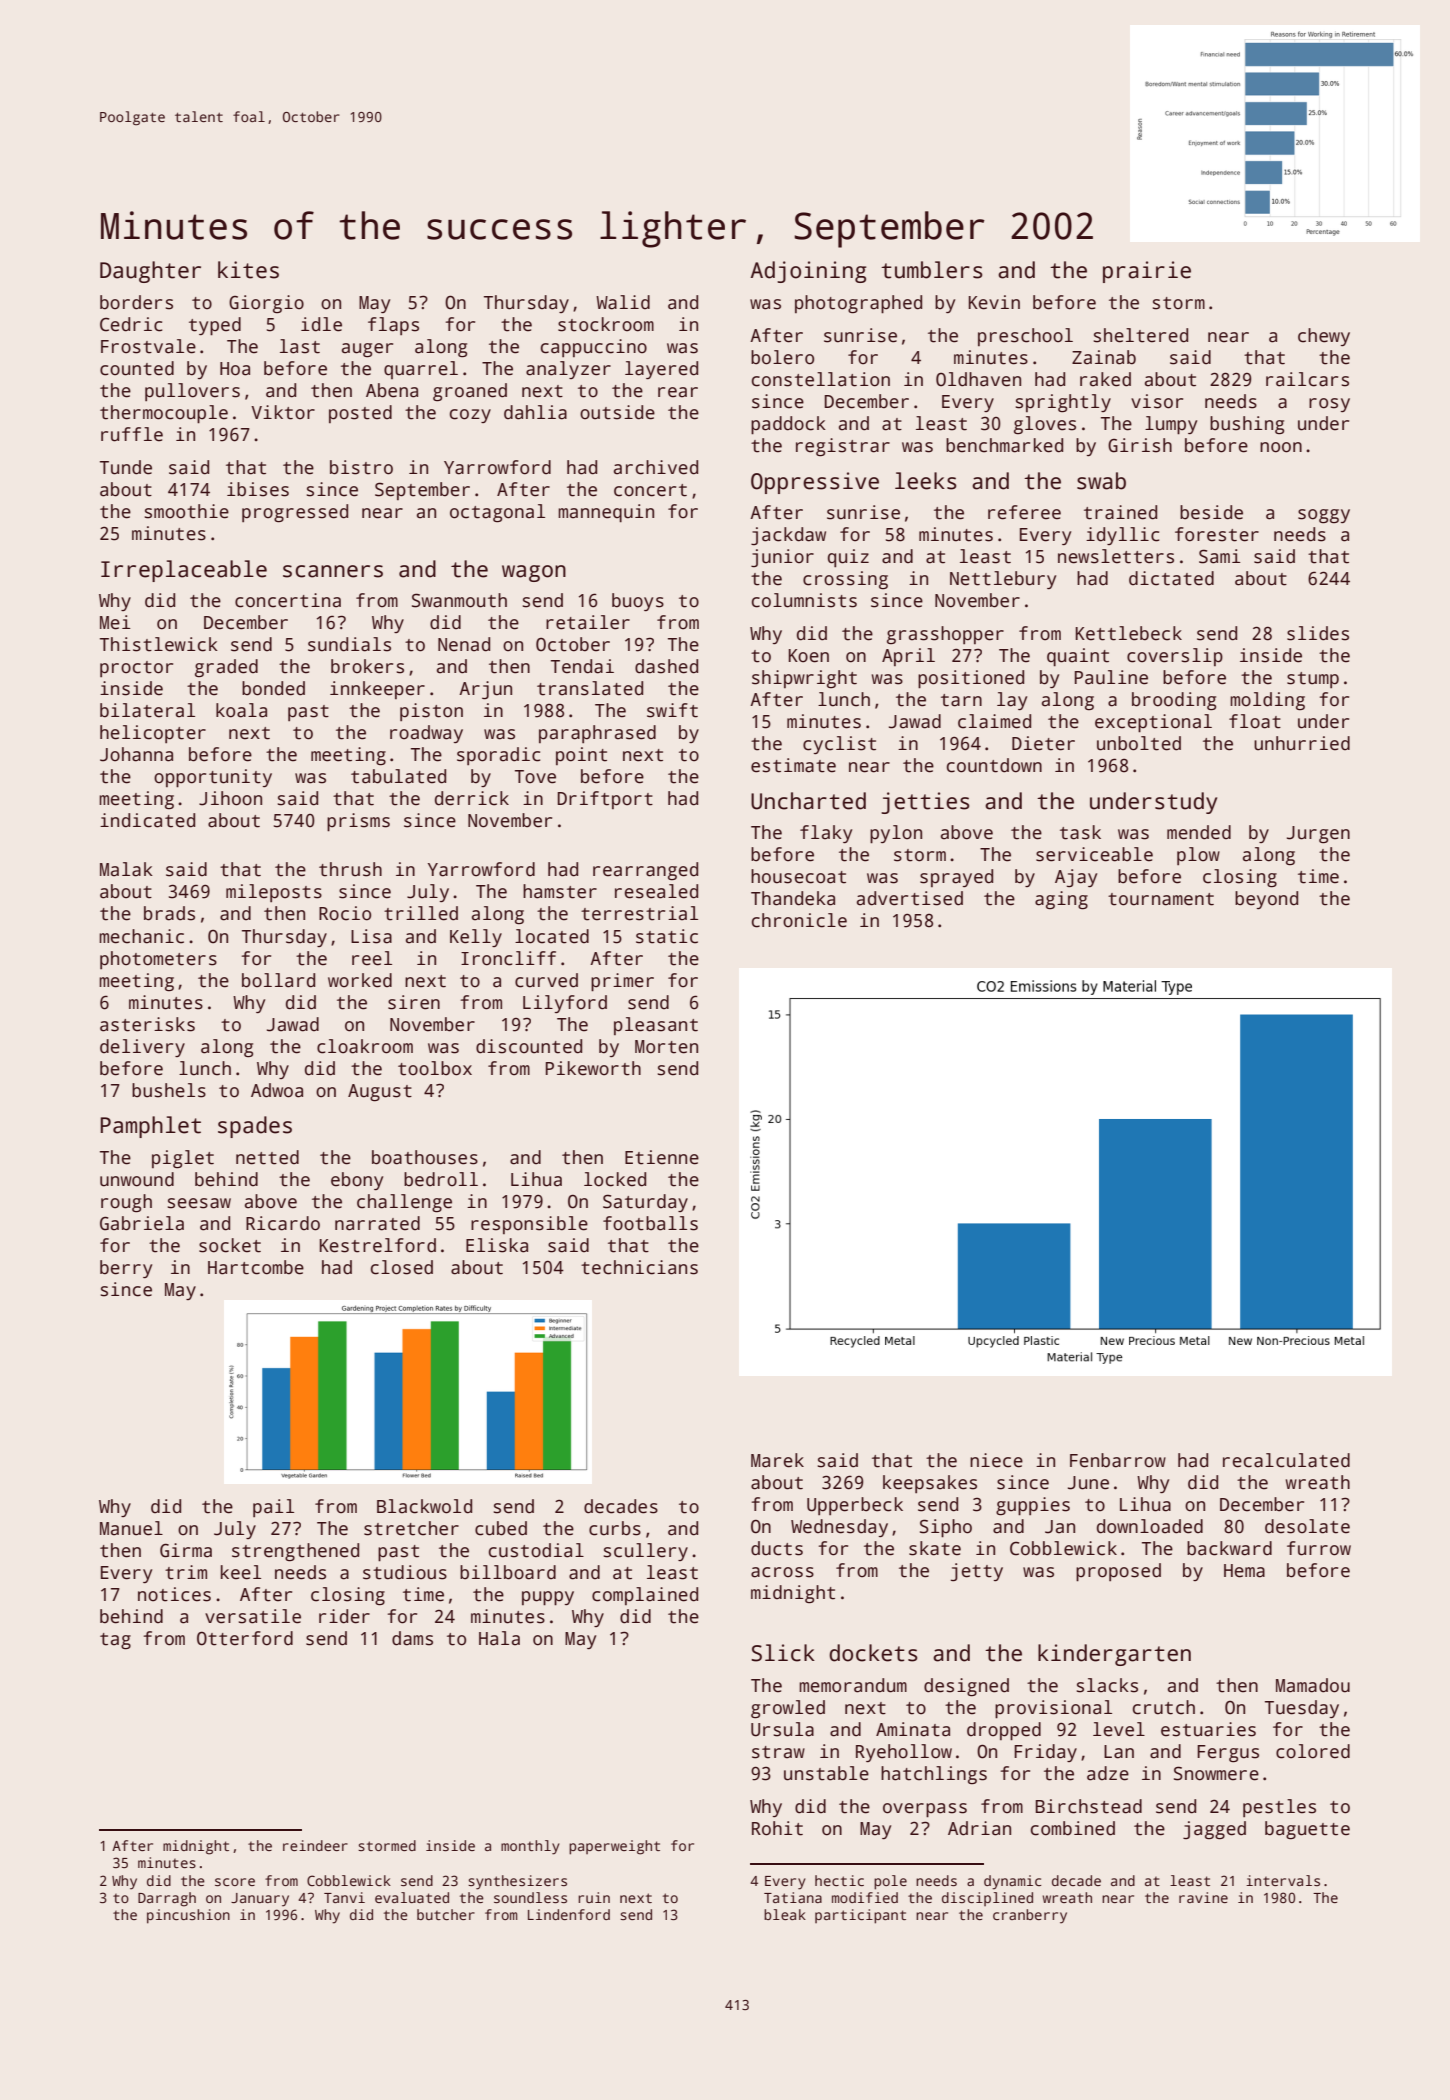 This screenshot has width=1450, height=2100. I want to click on lumpy, so click(1171, 425).
